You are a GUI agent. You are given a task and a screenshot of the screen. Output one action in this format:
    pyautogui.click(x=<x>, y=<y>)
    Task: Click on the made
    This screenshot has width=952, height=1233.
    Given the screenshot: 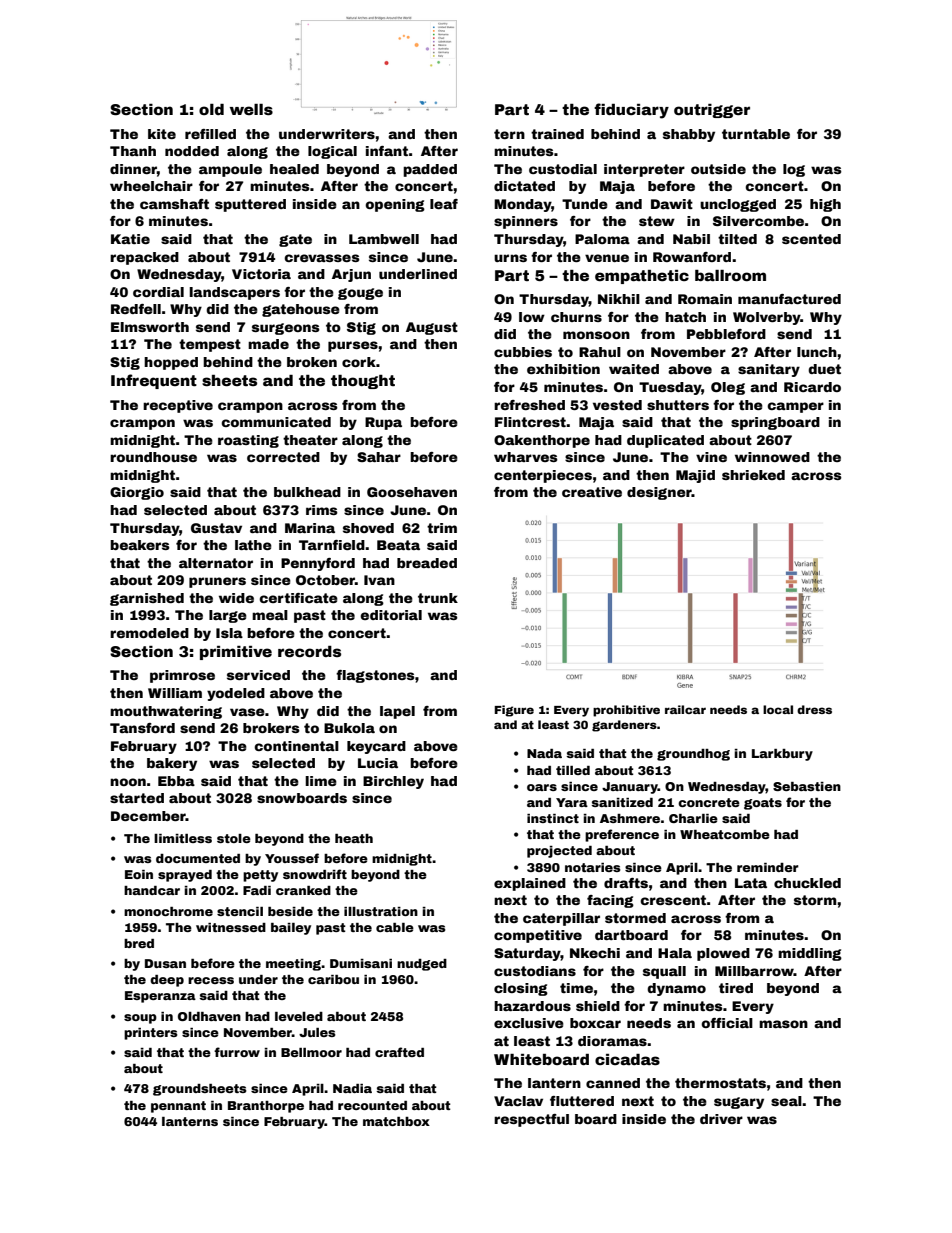 What is the action you would take?
    pyautogui.click(x=268, y=344)
